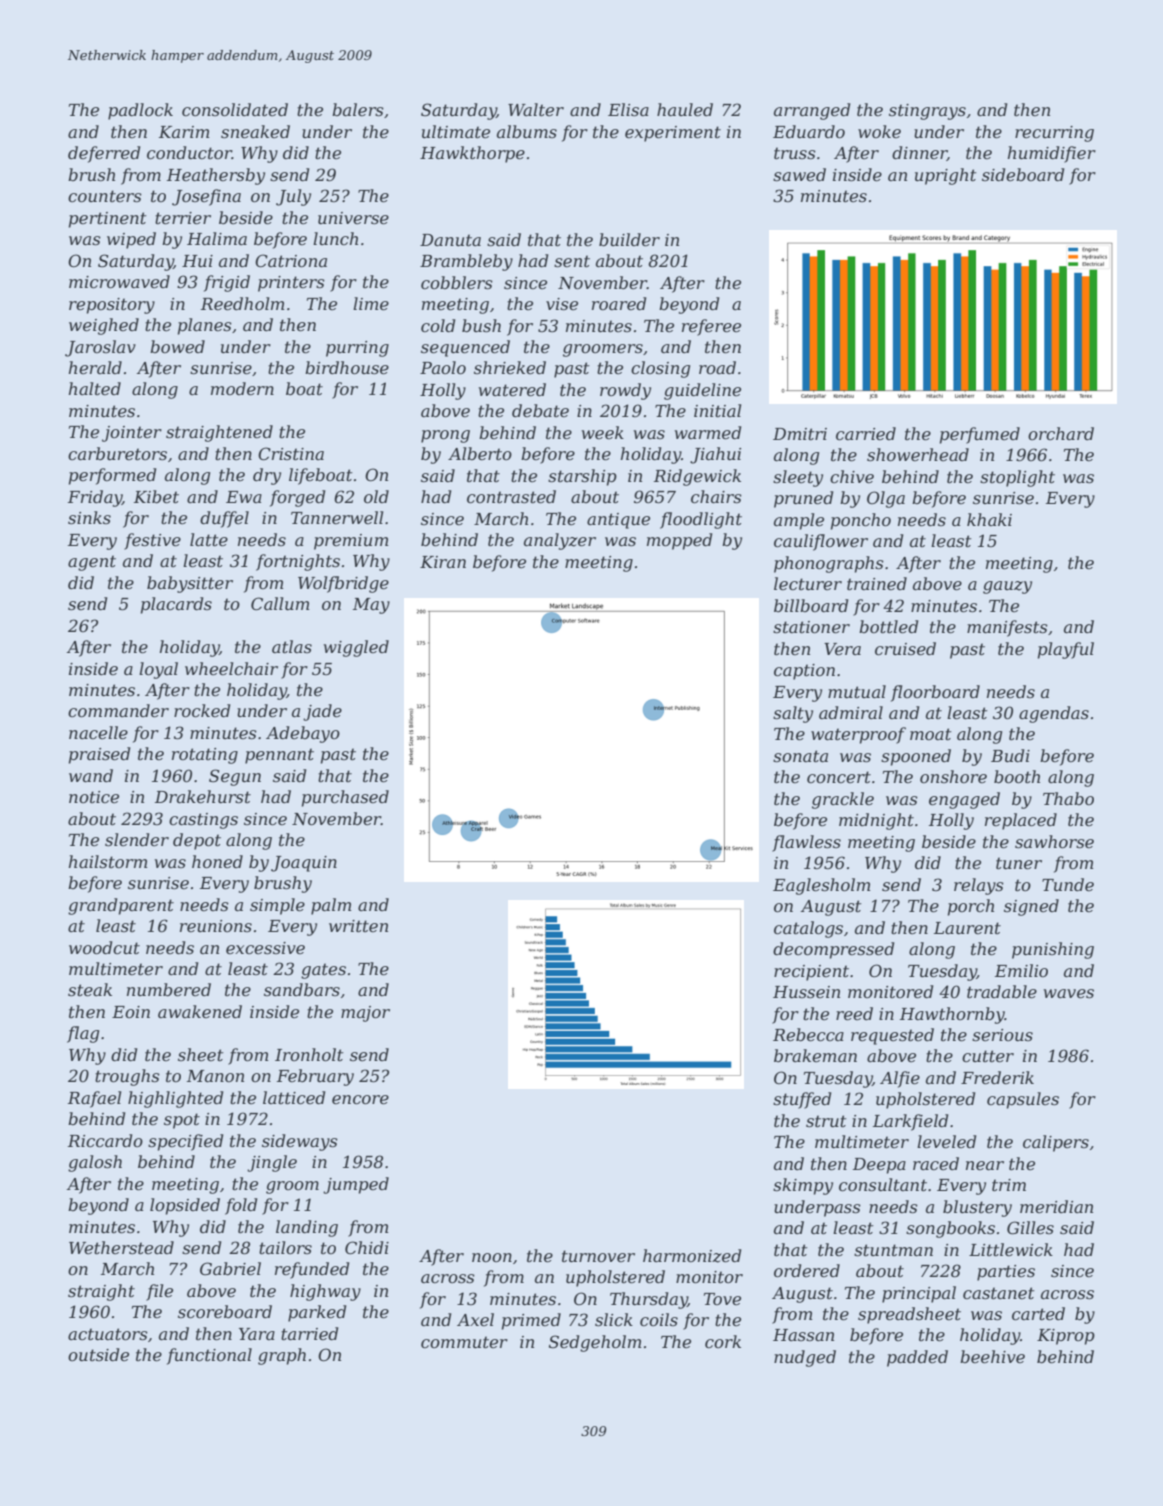 The height and width of the screenshot is (1506, 1163). I want to click on steak, so click(90, 989).
